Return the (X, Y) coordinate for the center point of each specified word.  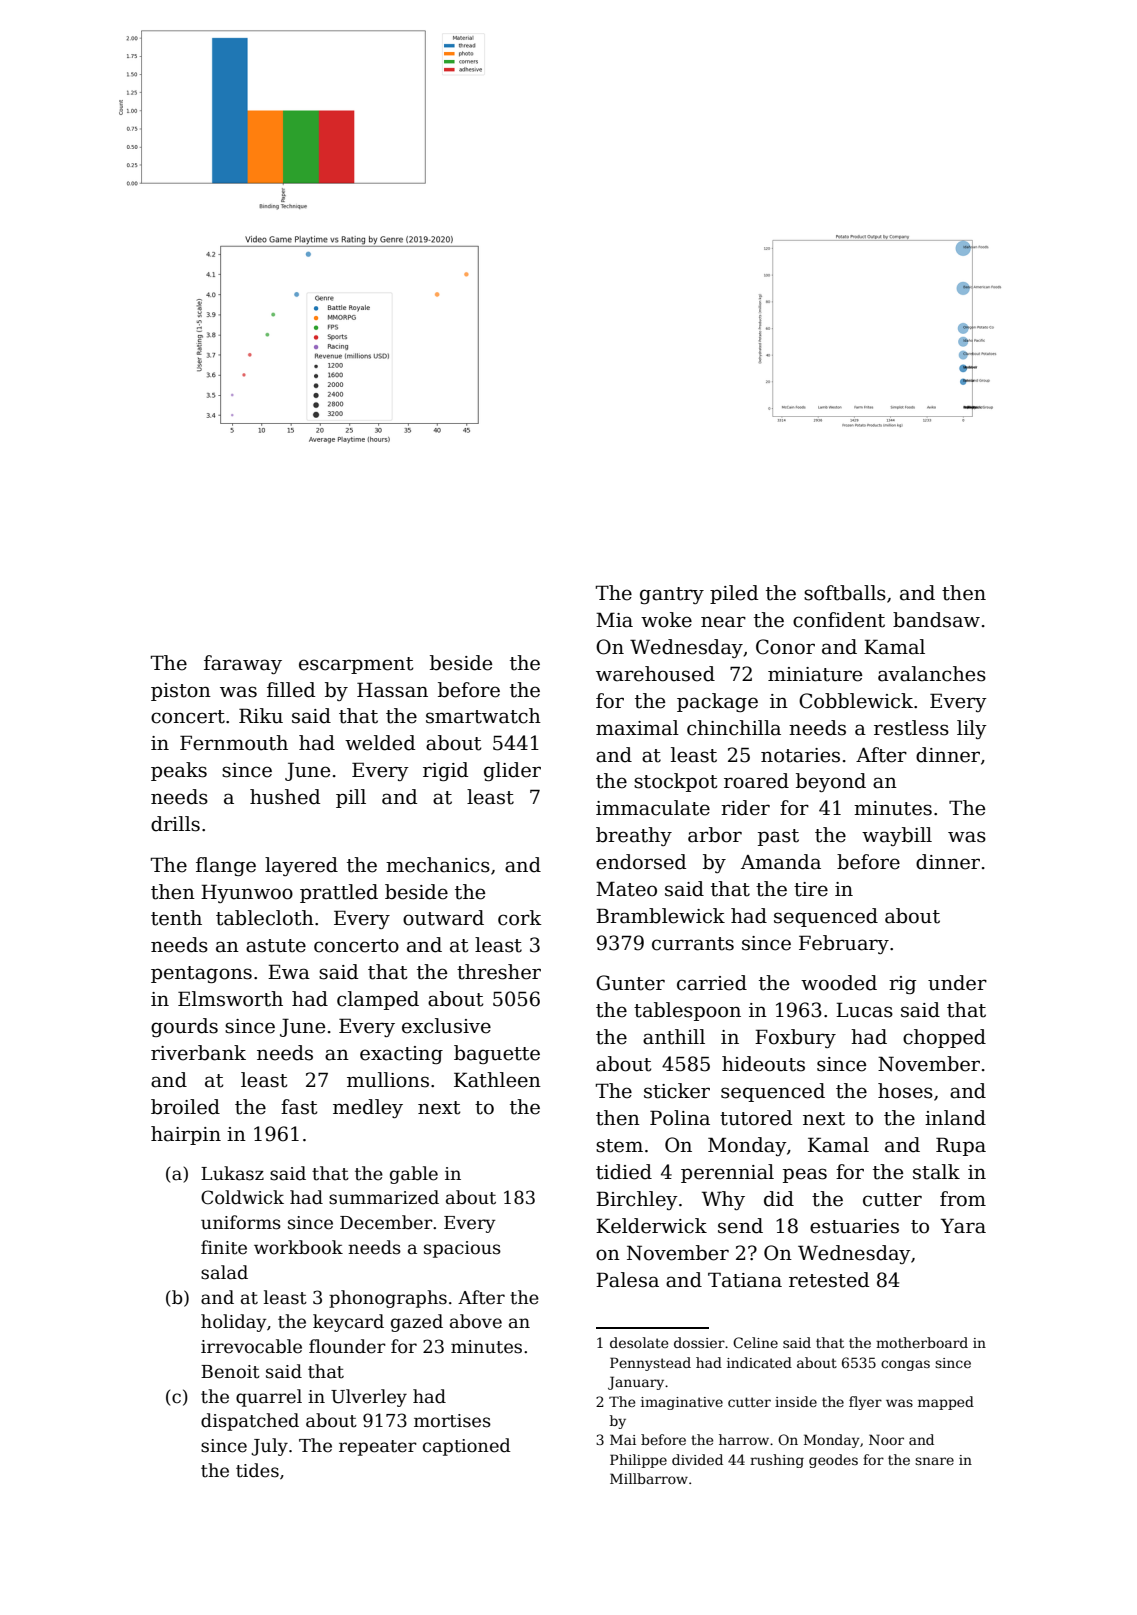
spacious (462, 1249)
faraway (243, 664)
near (723, 622)
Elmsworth (230, 999)
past (778, 837)
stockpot (676, 782)
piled (734, 594)
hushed (285, 797)
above (476, 1321)
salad (224, 1272)
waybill (897, 836)
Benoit (230, 1372)
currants (693, 944)
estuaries (854, 1226)
